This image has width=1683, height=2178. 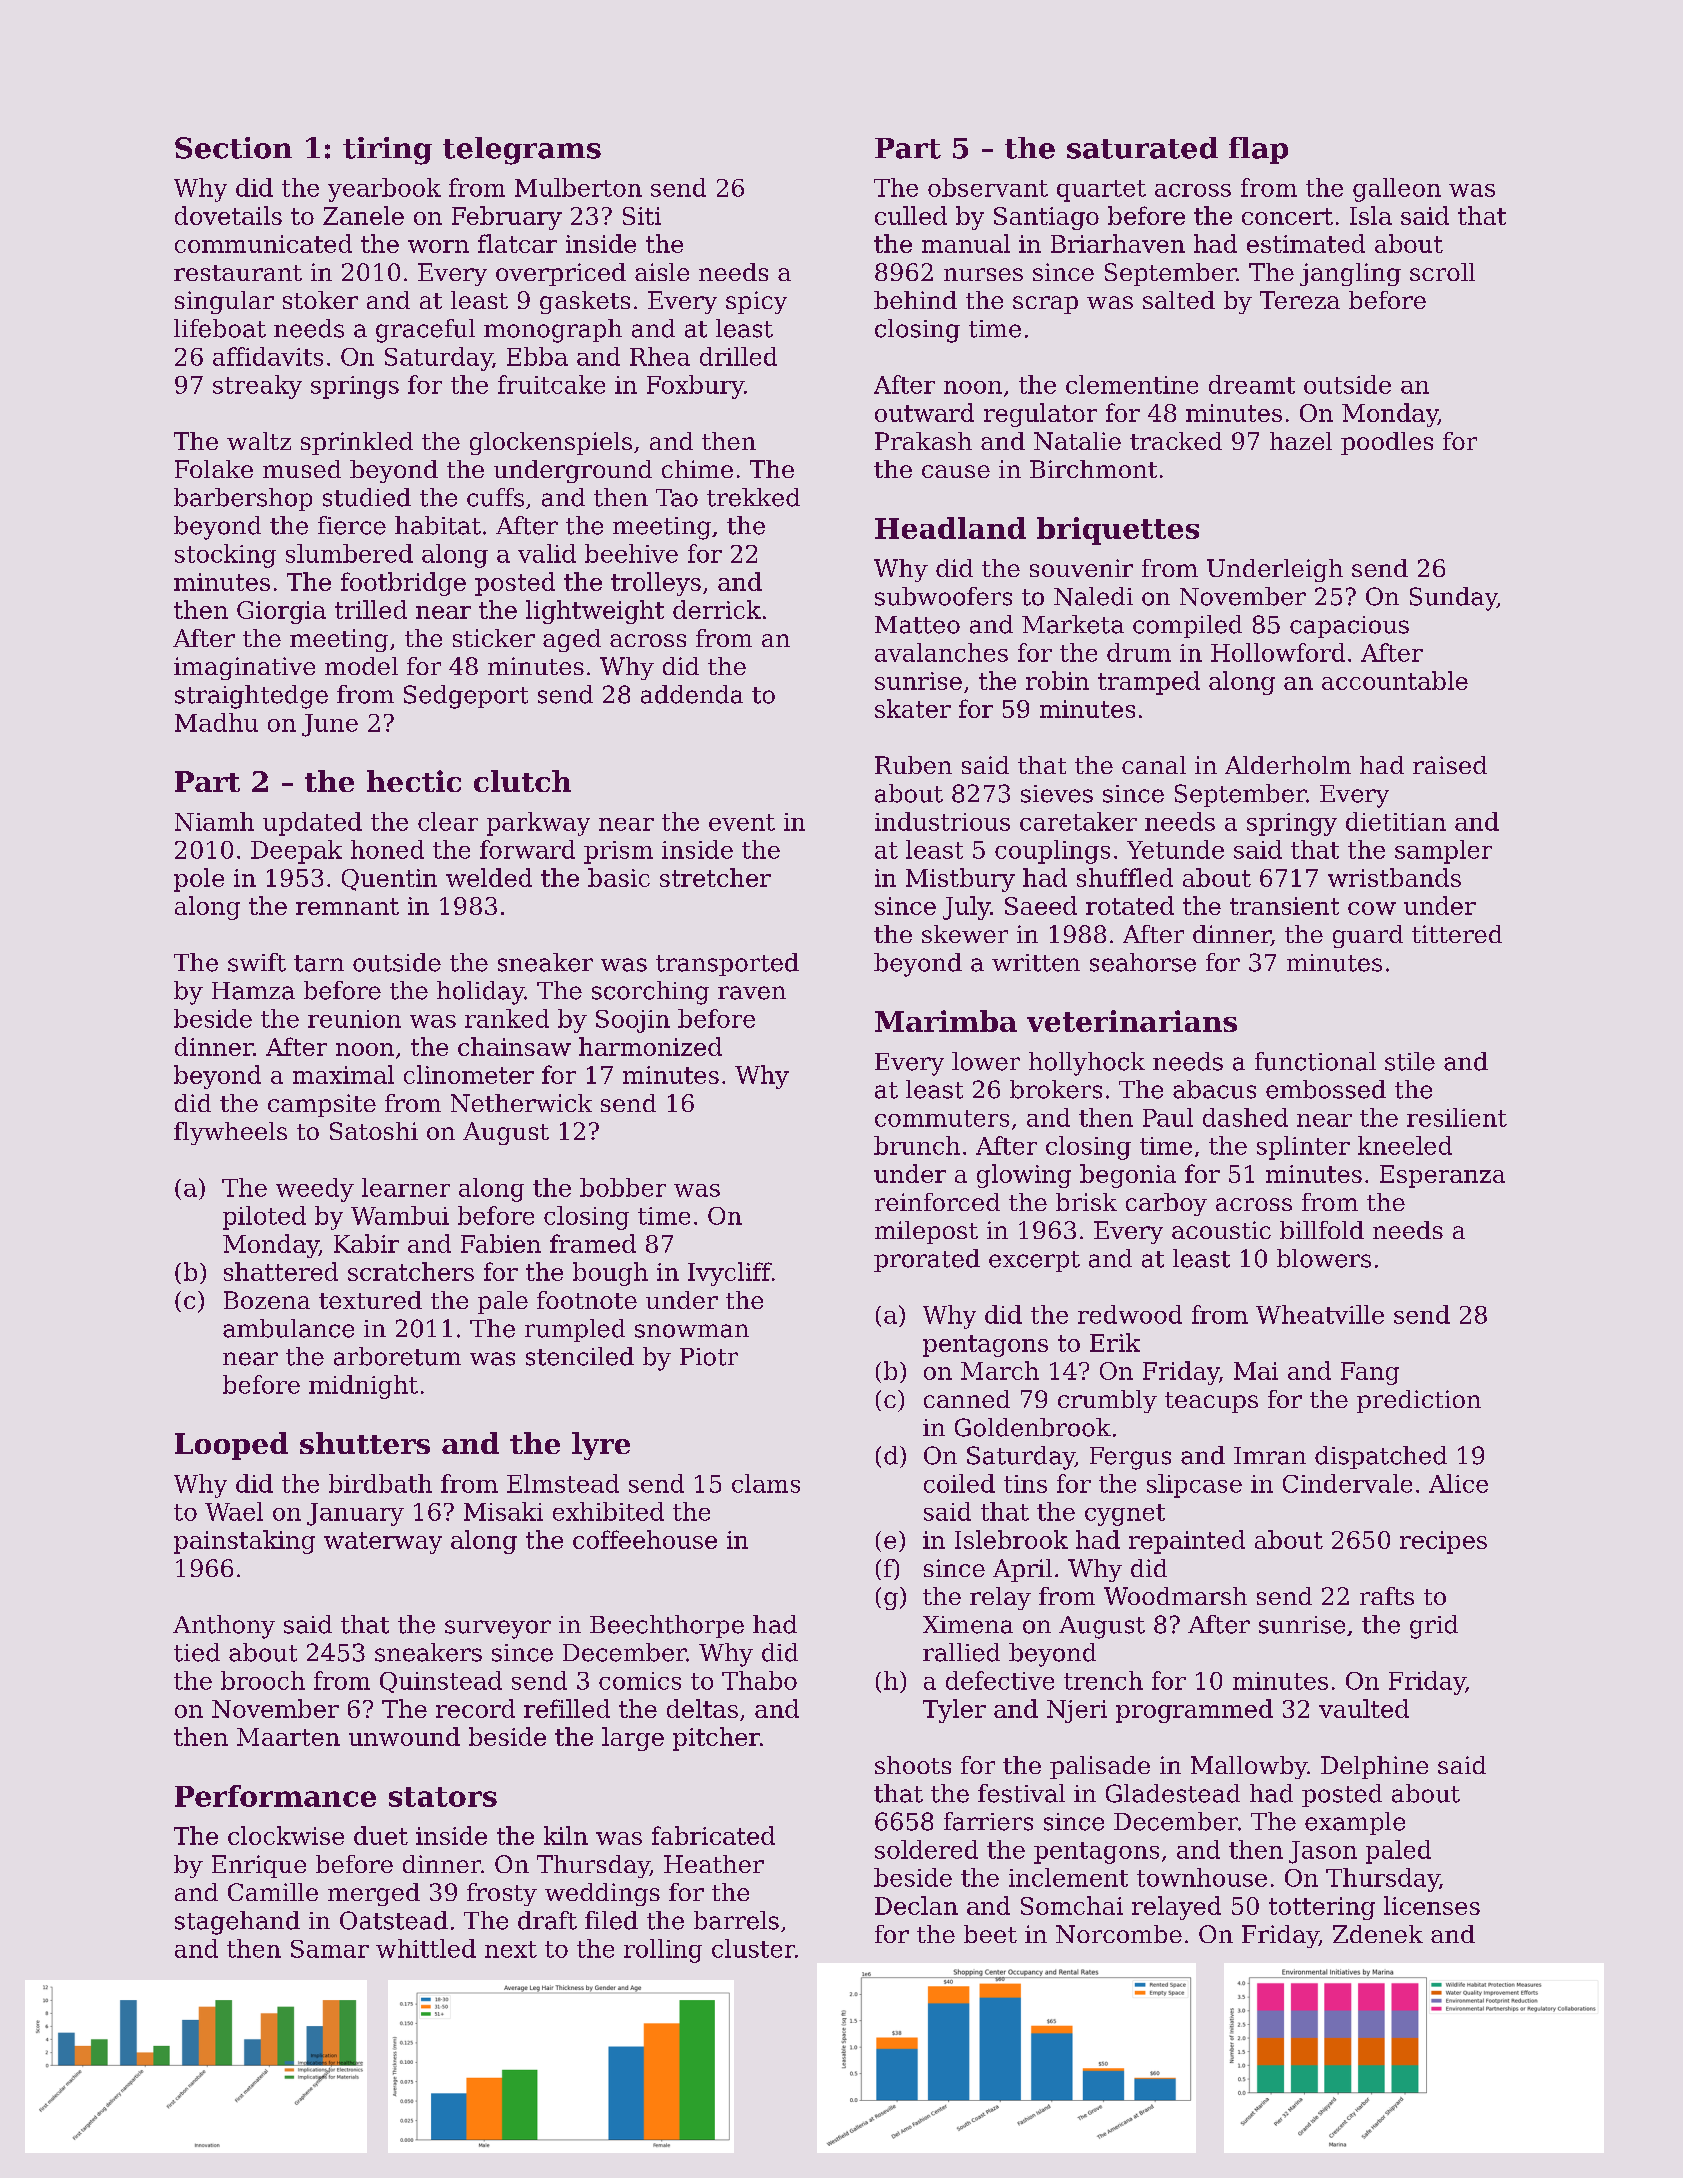 I want to click on Declan, so click(x=916, y=1905).
